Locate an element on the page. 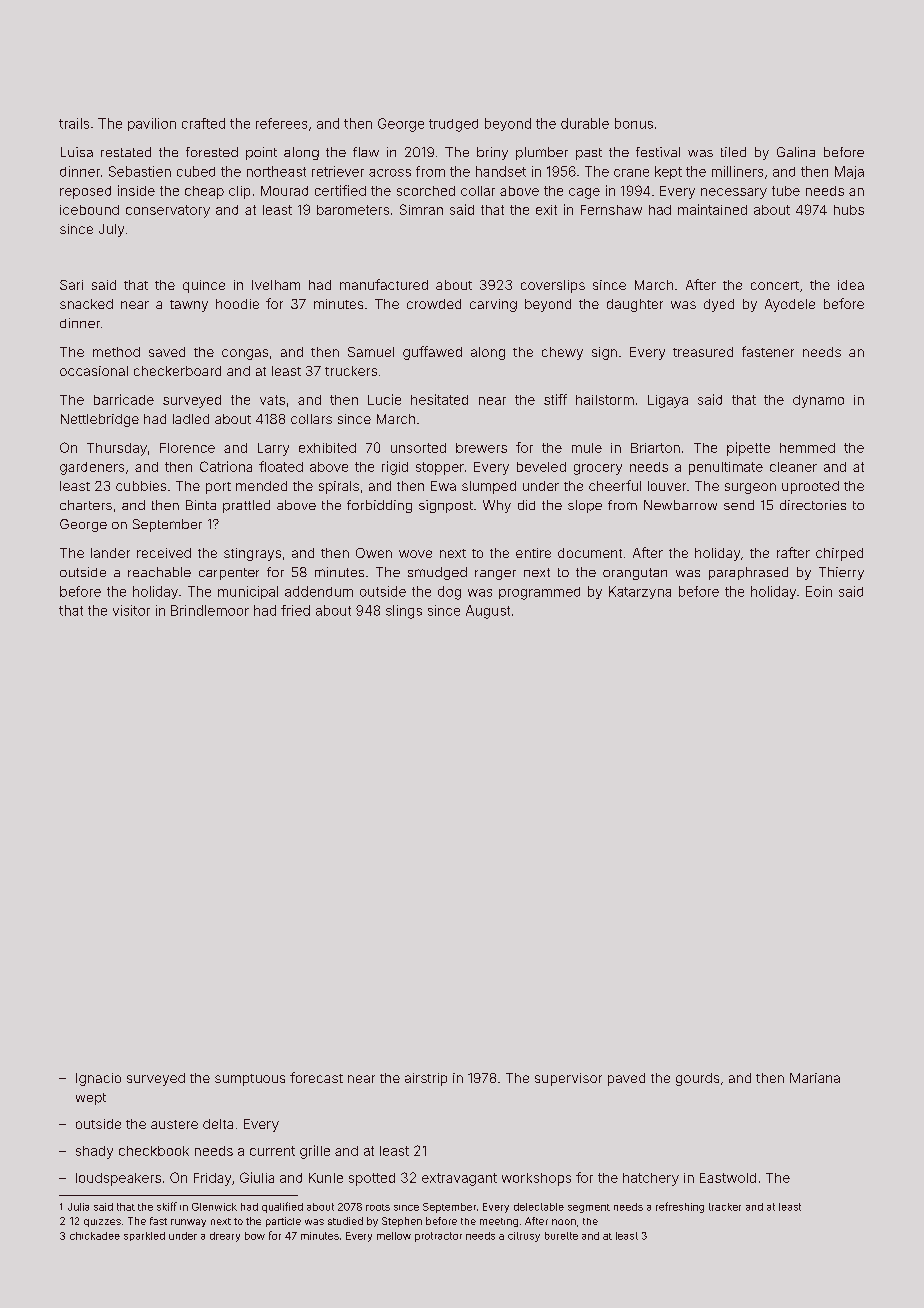 This page has width=924, height=1308. forecast is located at coordinates (316, 1077).
